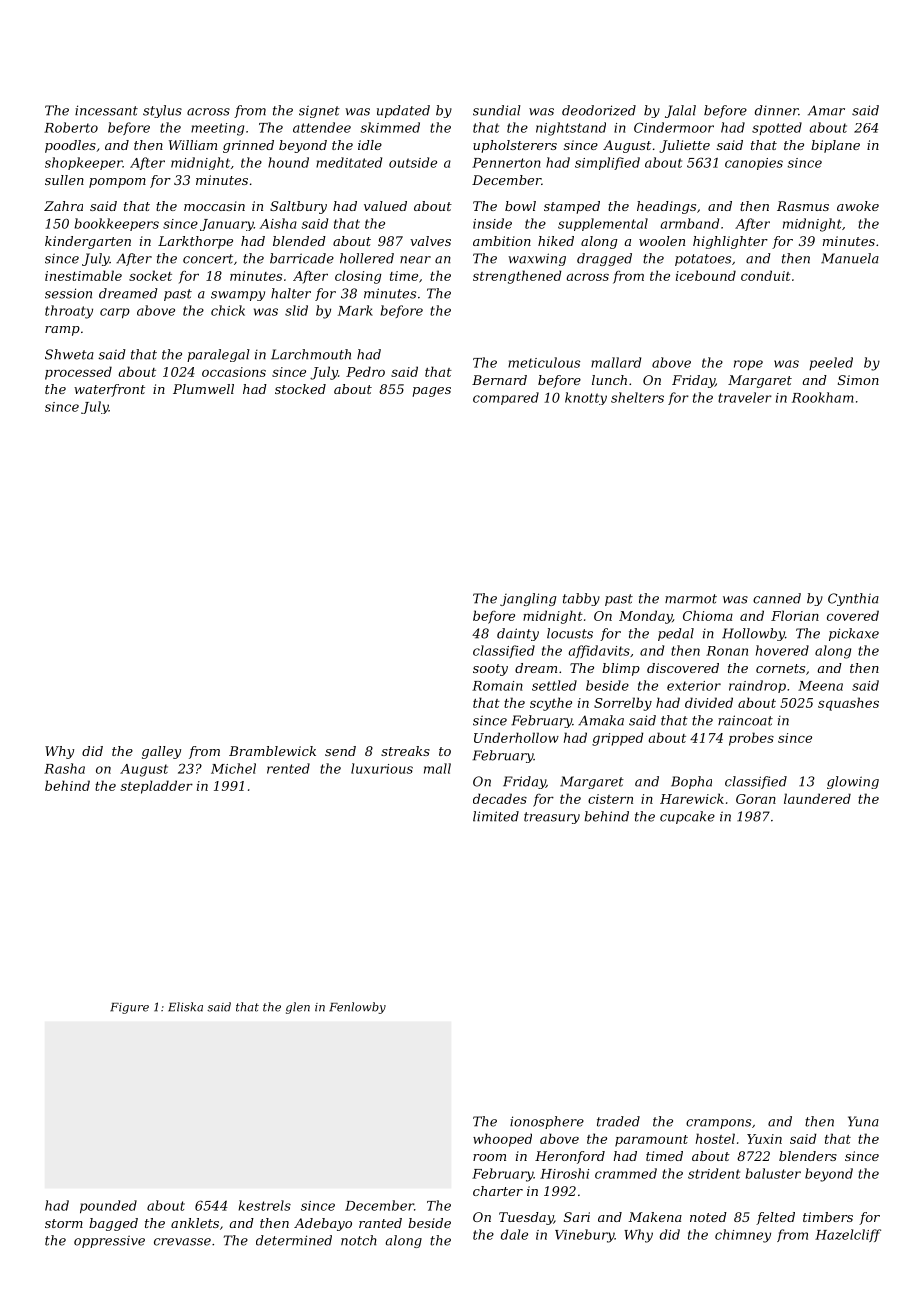 The width and height of the screenshot is (924, 1308). Describe the element at coordinates (182, 1242) in the screenshot. I see `crevasse` at that location.
